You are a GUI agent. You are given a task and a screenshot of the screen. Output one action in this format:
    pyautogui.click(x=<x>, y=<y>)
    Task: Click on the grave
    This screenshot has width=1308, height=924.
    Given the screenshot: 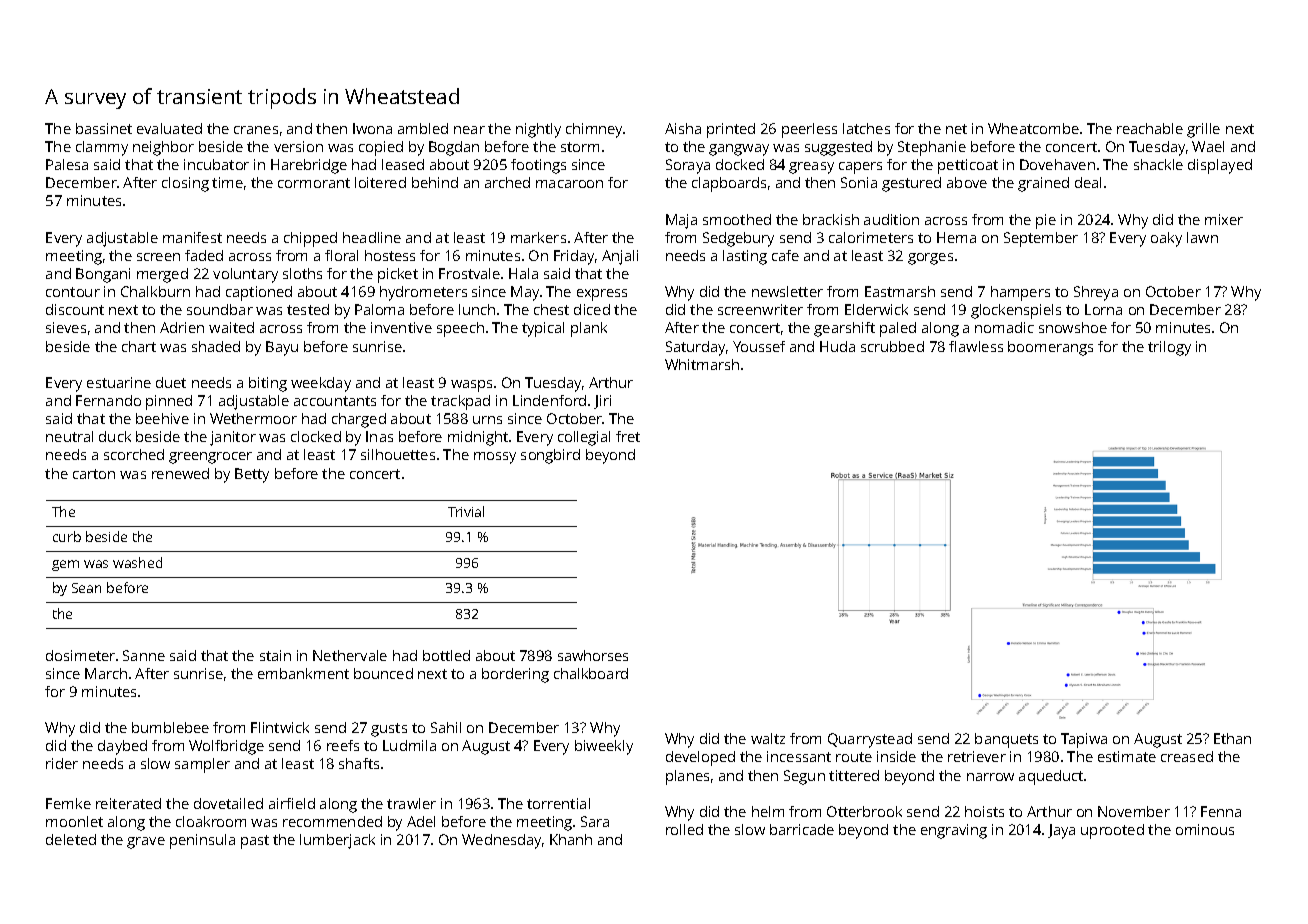 What is the action you would take?
    pyautogui.click(x=146, y=843)
